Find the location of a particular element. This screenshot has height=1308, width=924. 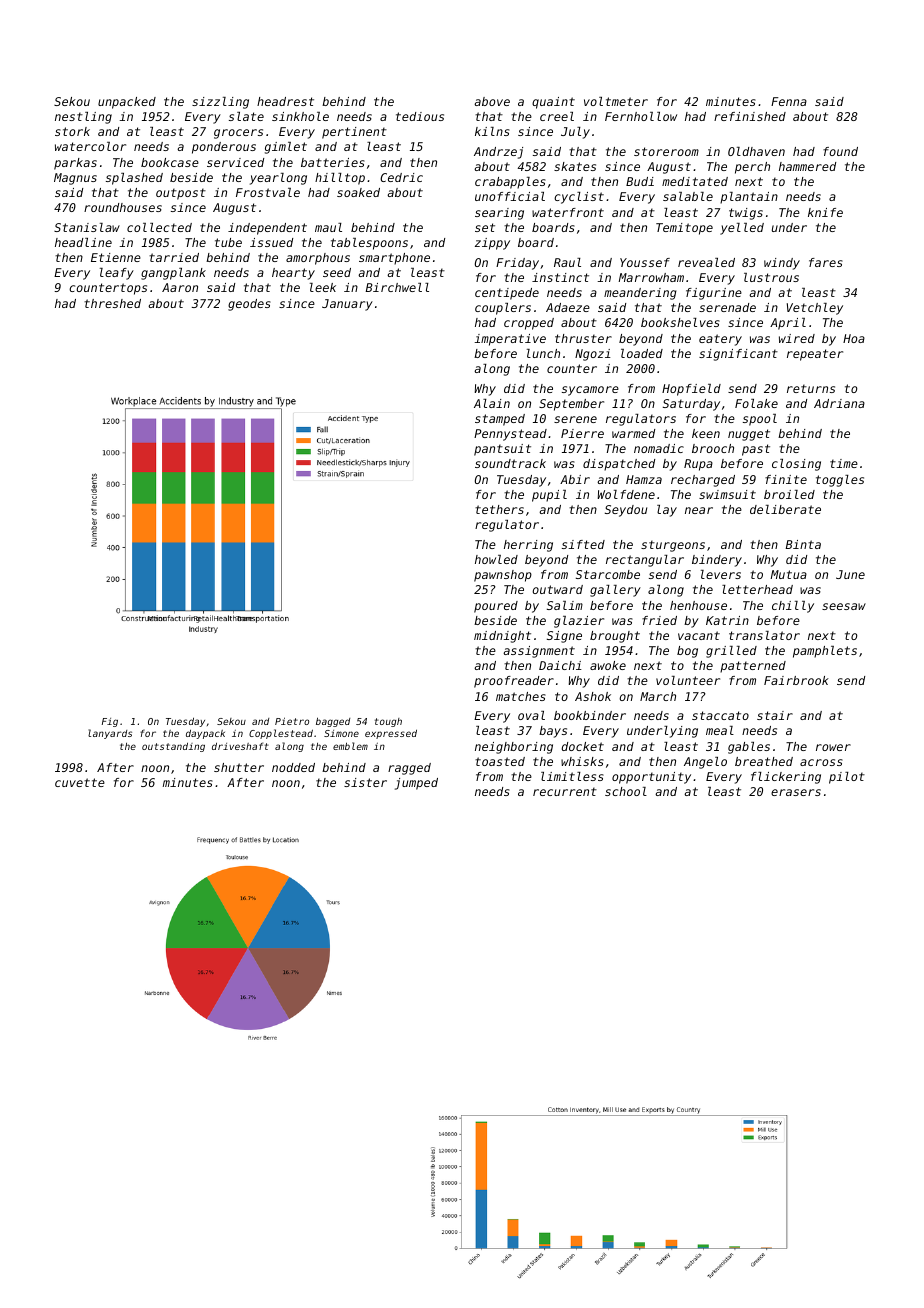

threshed is located at coordinates (112, 303).
